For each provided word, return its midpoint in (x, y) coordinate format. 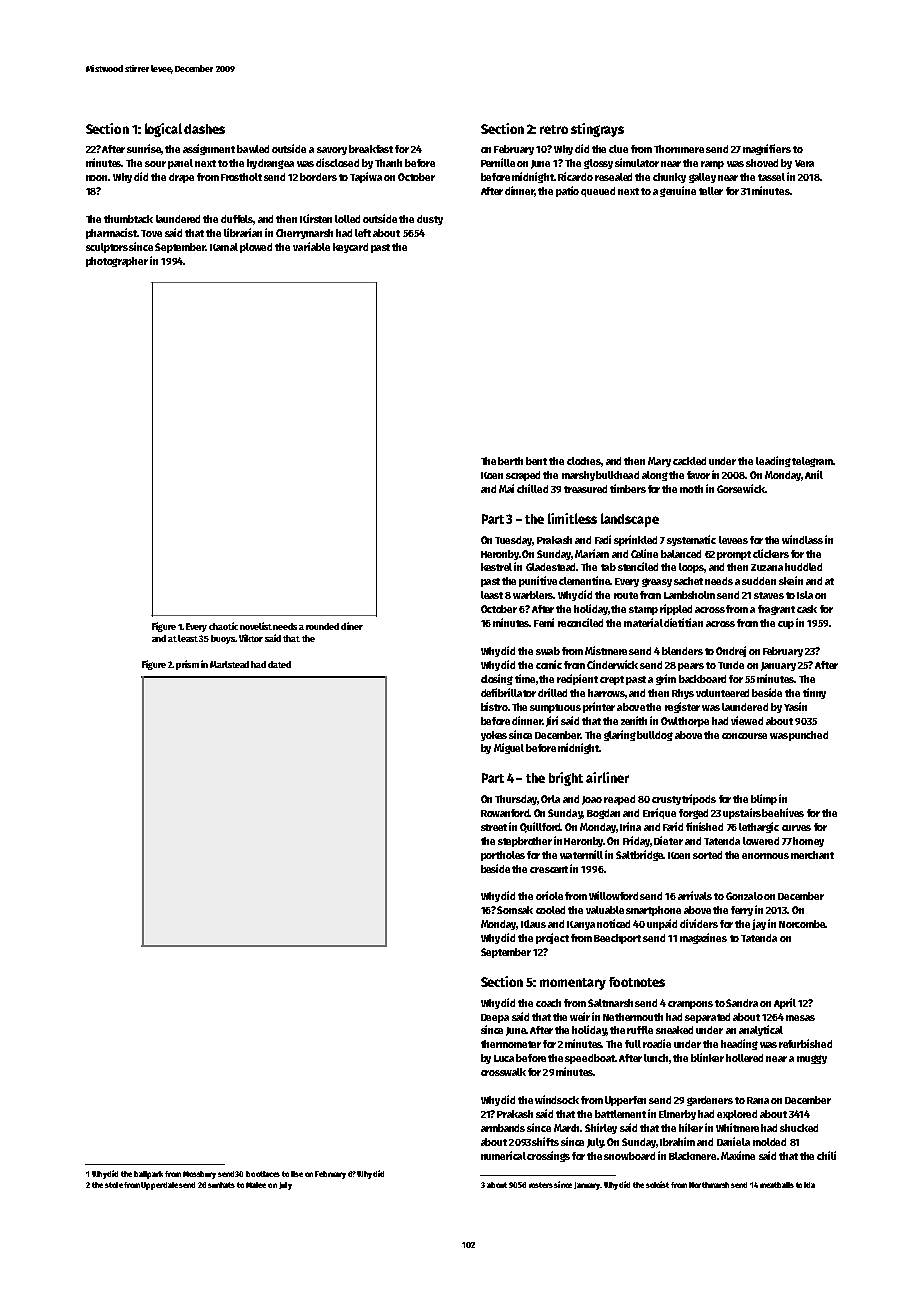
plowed (256, 248)
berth (510, 461)
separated (707, 1018)
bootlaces (263, 1174)
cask (807, 609)
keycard (350, 248)
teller (711, 191)
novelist (256, 626)
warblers (533, 595)
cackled (689, 461)
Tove (151, 233)
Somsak (515, 910)
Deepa (495, 1018)
